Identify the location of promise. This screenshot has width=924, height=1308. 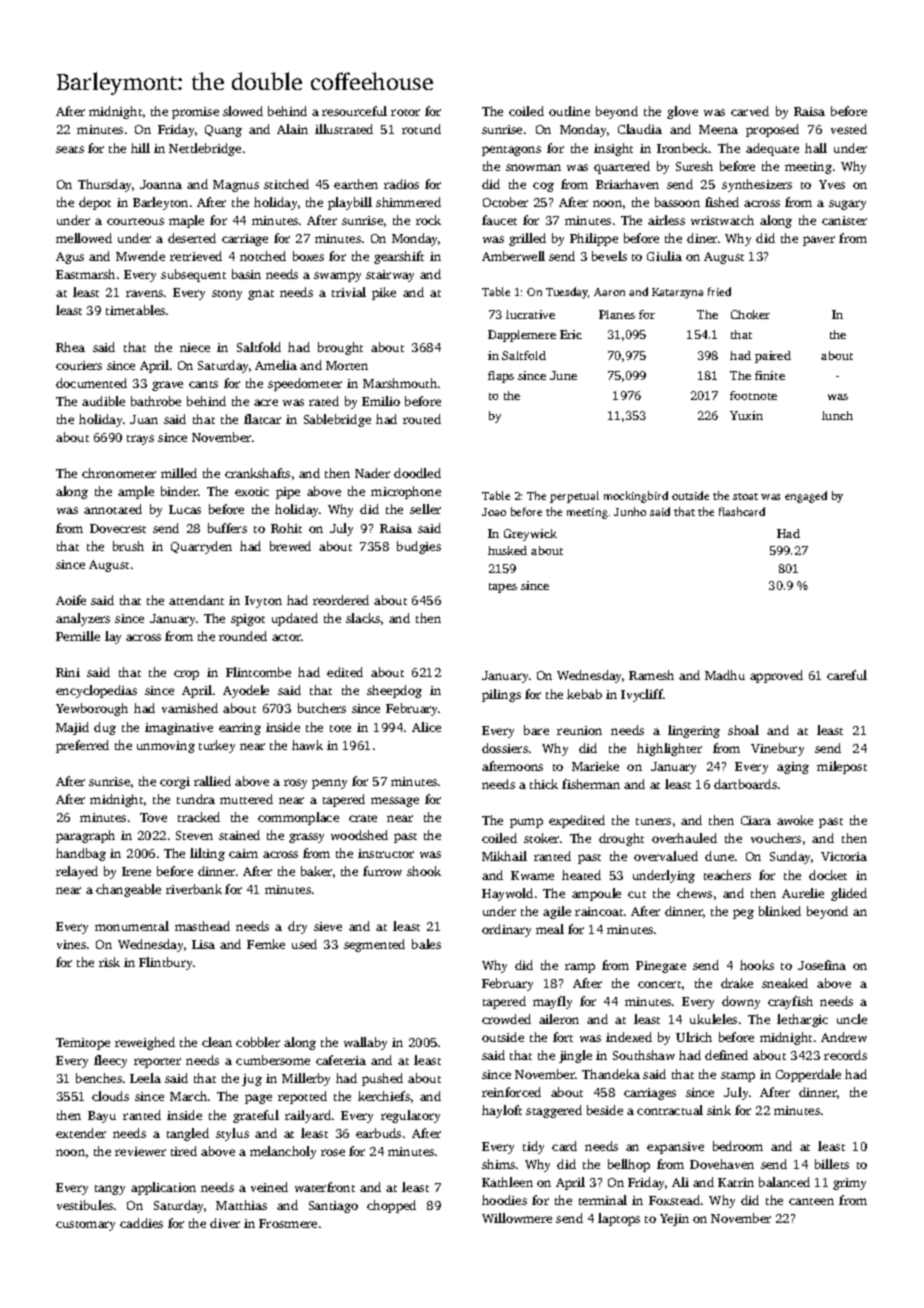
(195, 113).
